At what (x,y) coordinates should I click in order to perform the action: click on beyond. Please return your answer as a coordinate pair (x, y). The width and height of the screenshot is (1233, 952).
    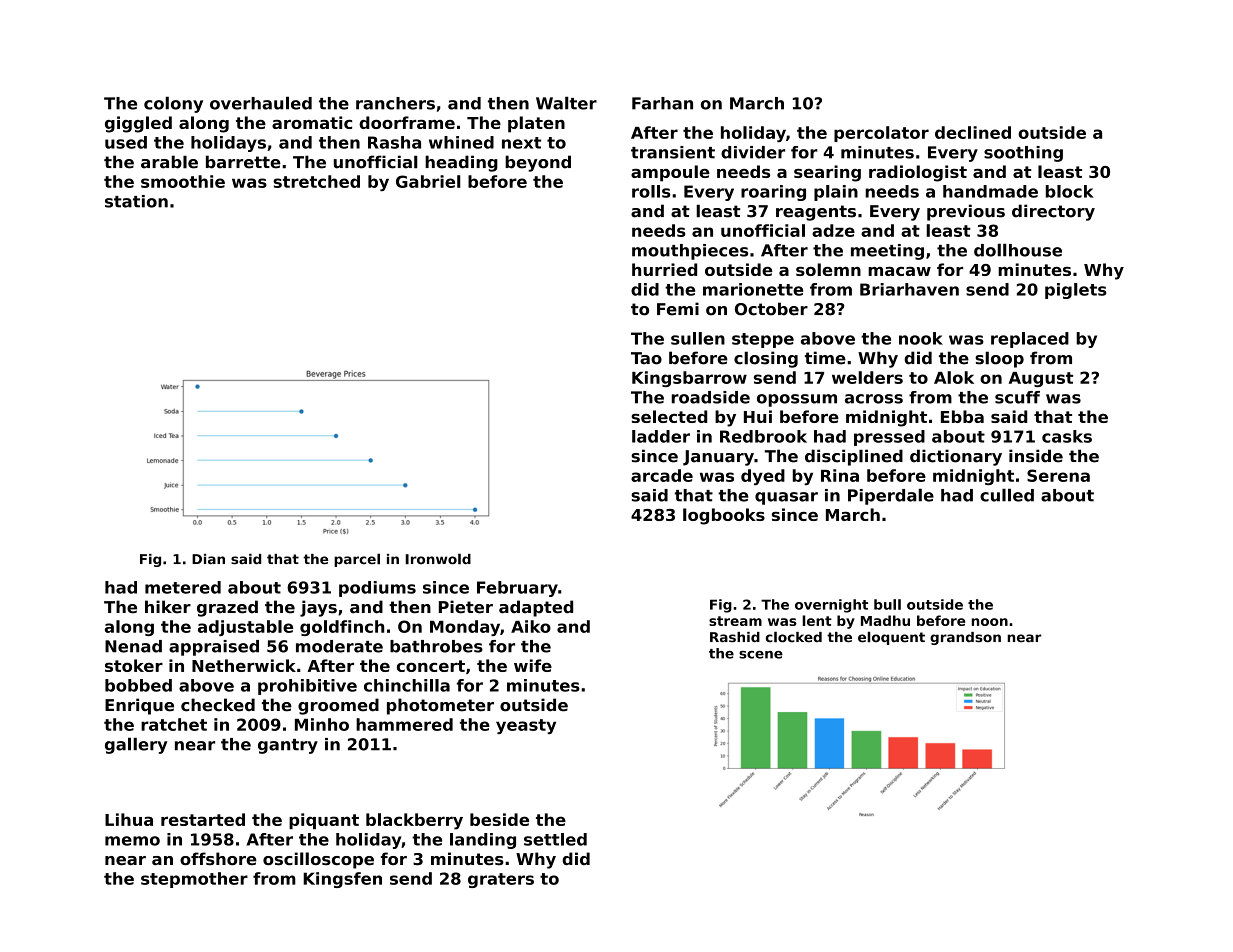
    Looking at the image, I should click on (538, 163).
